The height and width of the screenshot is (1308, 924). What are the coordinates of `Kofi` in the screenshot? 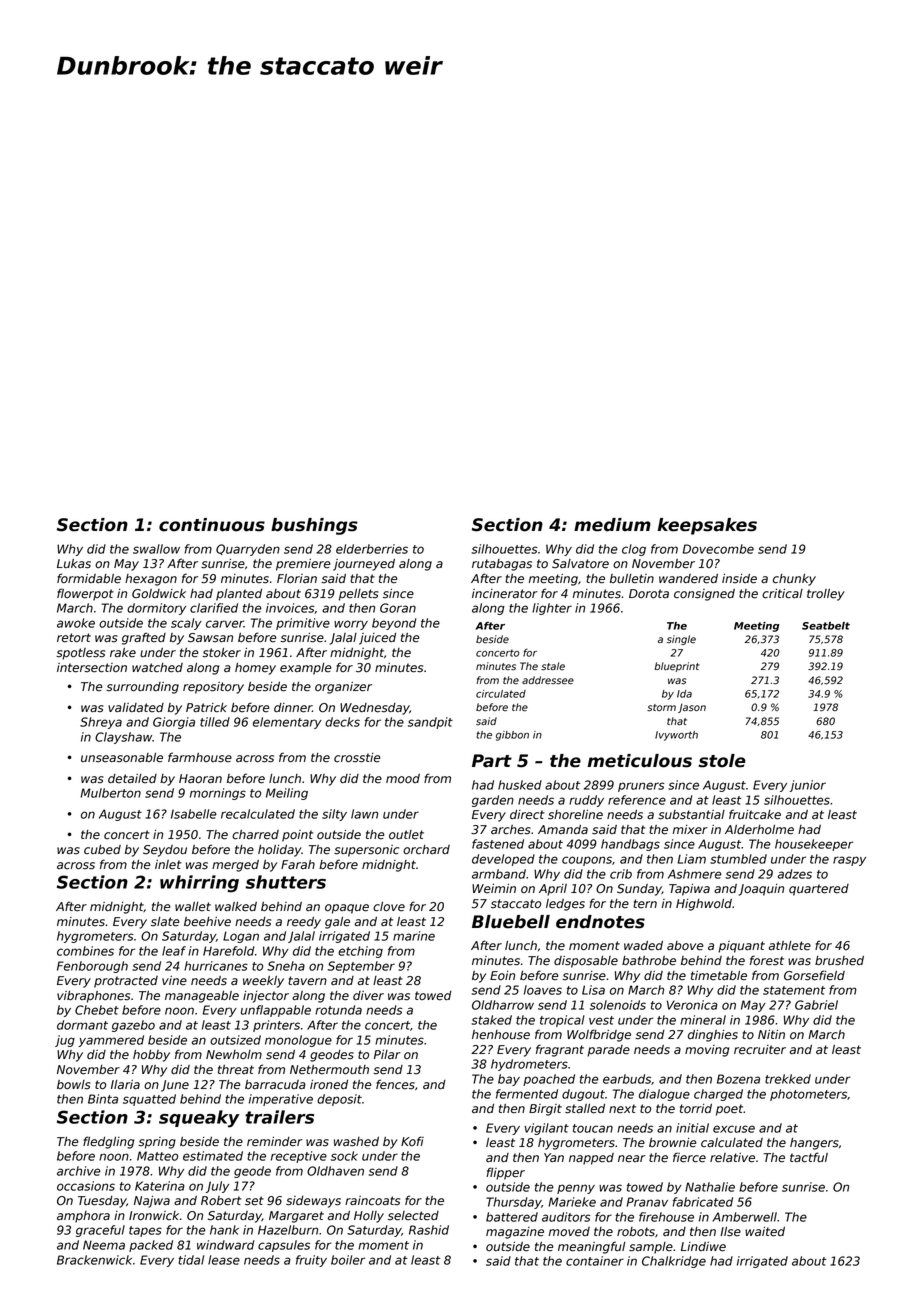 It's located at (412, 1141).
